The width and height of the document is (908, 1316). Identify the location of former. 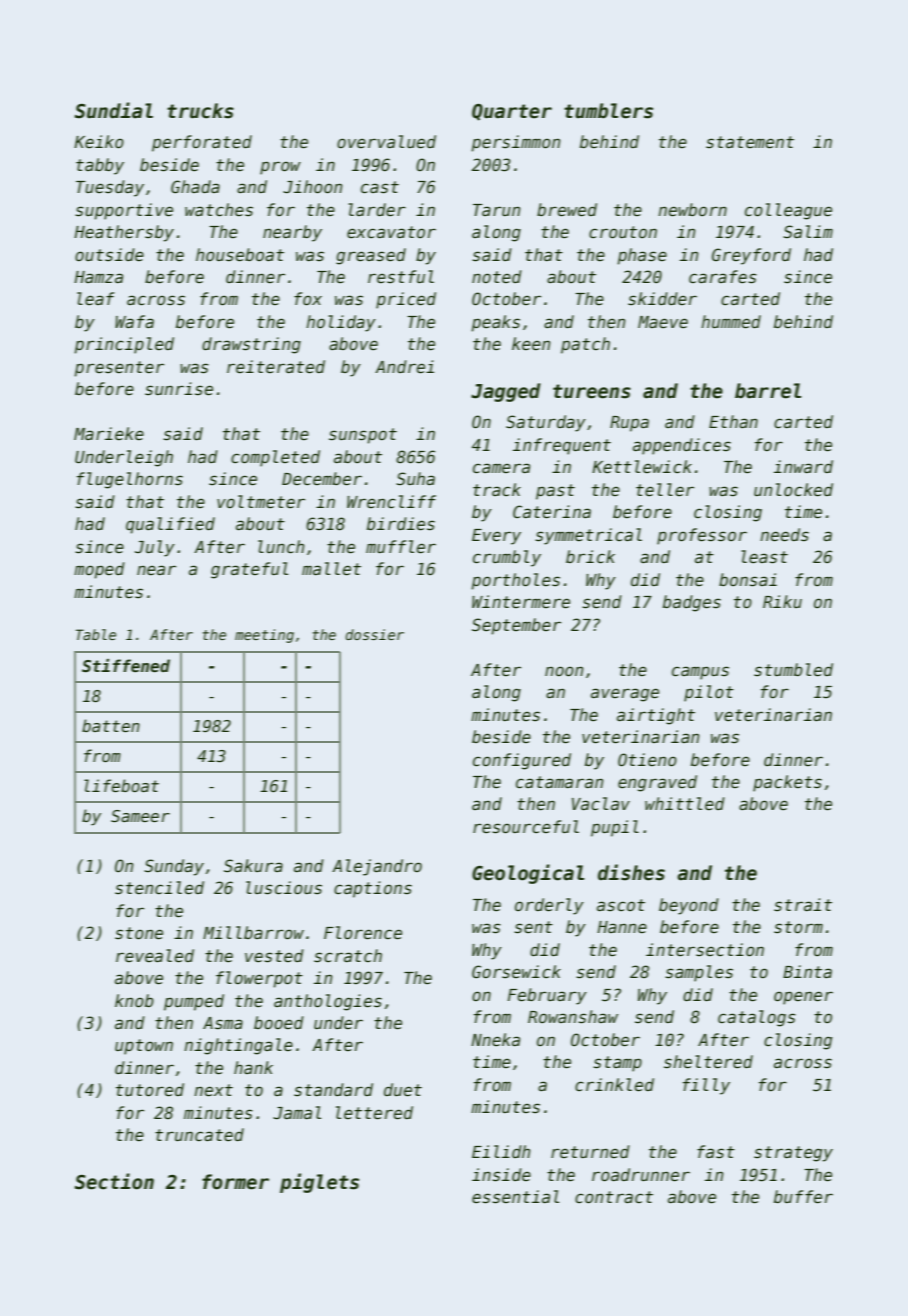
(235, 1182).
